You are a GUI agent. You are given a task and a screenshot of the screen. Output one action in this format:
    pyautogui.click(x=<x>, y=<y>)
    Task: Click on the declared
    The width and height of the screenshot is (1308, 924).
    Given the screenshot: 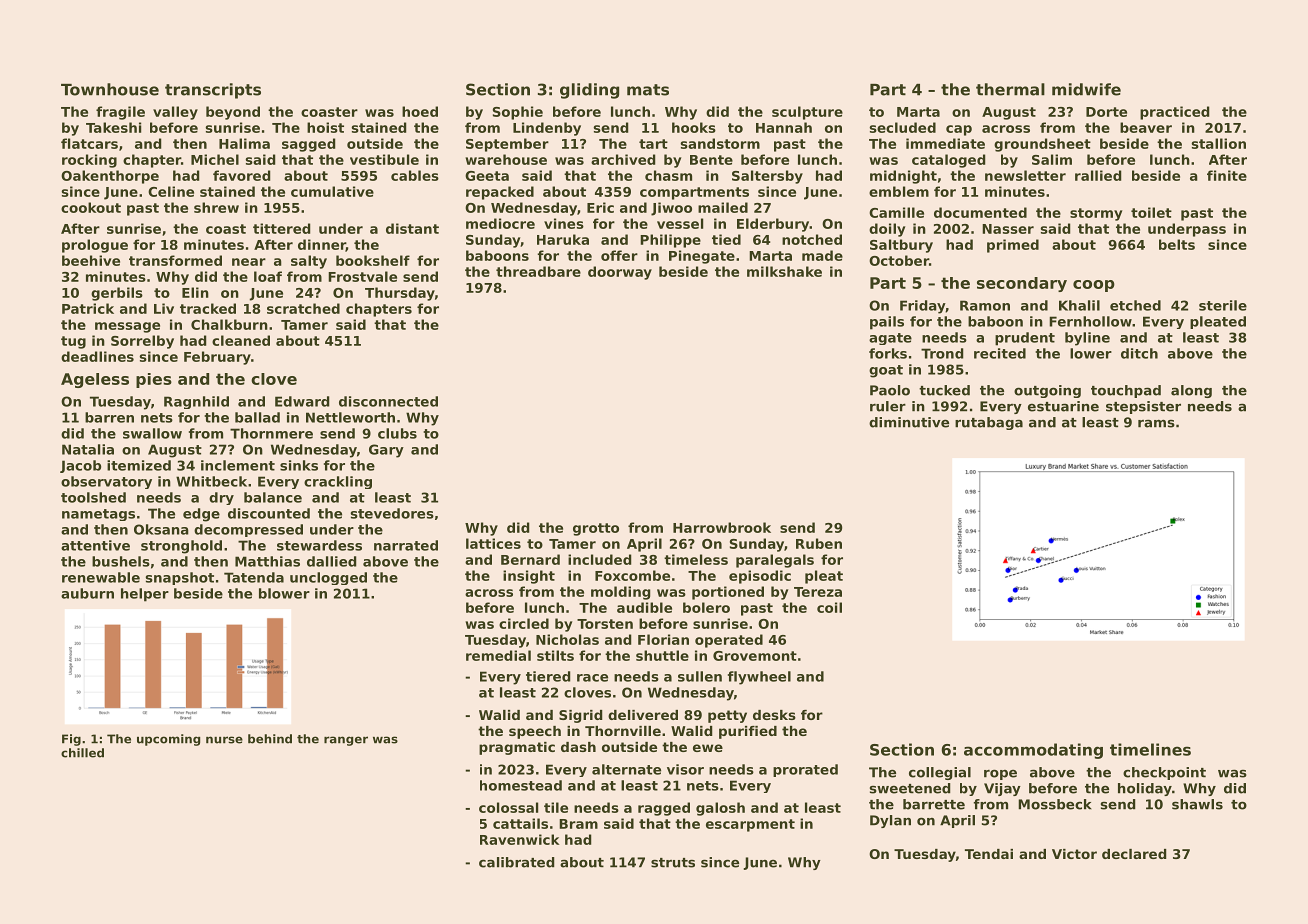 What is the action you would take?
    pyautogui.click(x=1134, y=854)
